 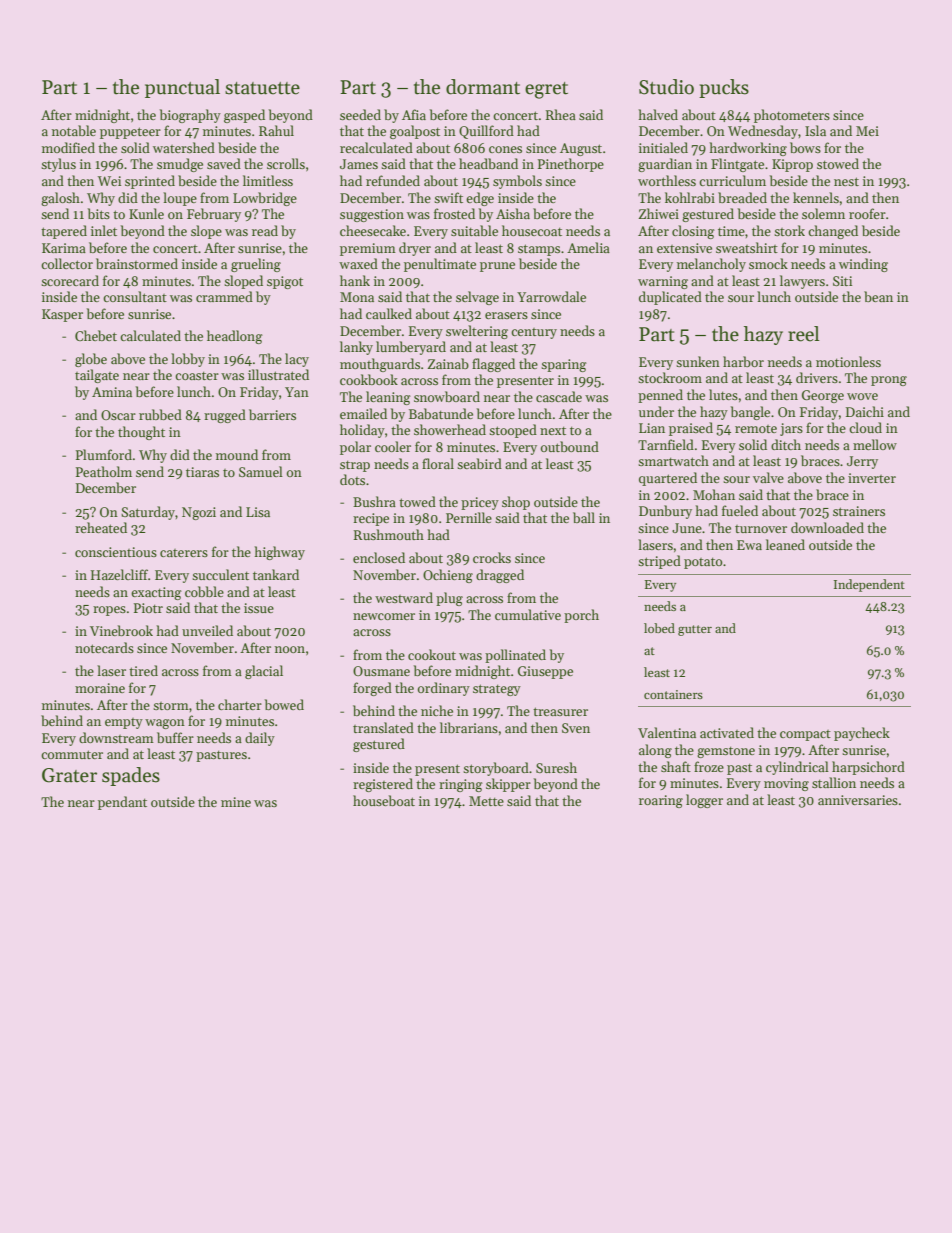 What do you see at coordinates (546, 90) in the screenshot?
I see `egret` at bounding box center [546, 90].
